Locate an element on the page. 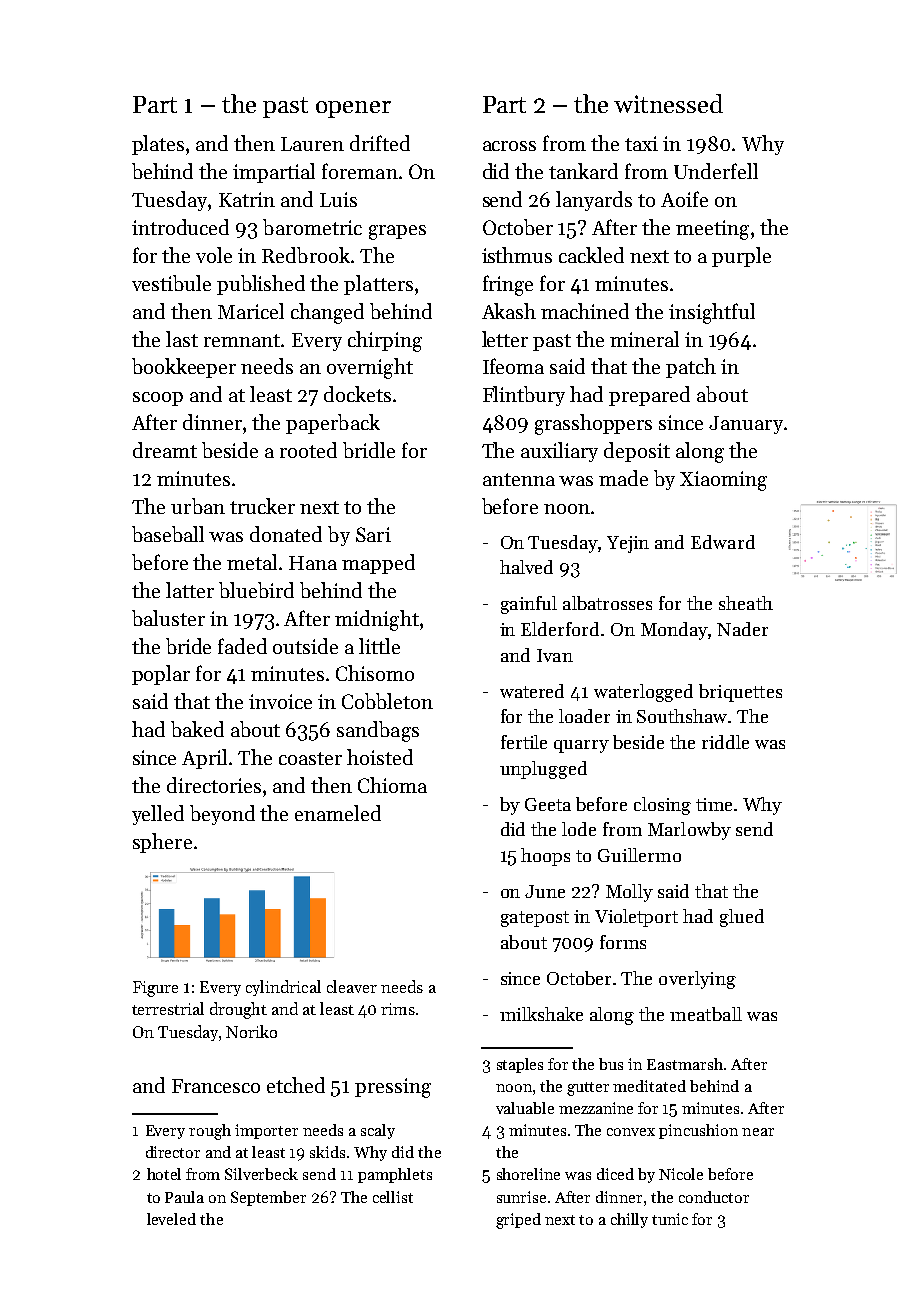  Edward is located at coordinates (723, 542).
